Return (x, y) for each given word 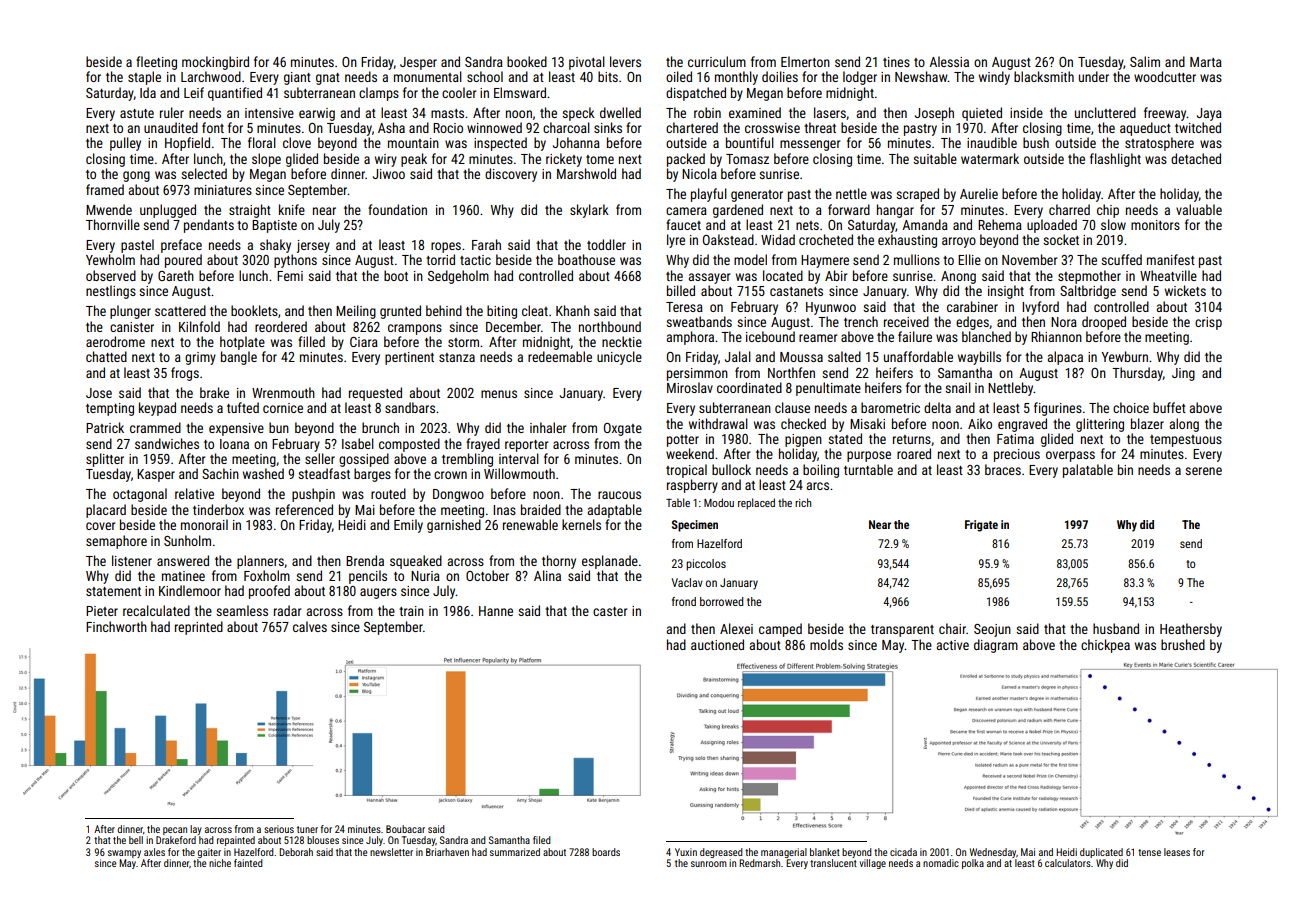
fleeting (156, 63)
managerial (784, 853)
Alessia (949, 61)
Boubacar (405, 829)
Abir (836, 275)
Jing (1183, 374)
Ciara (364, 342)
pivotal (587, 63)
